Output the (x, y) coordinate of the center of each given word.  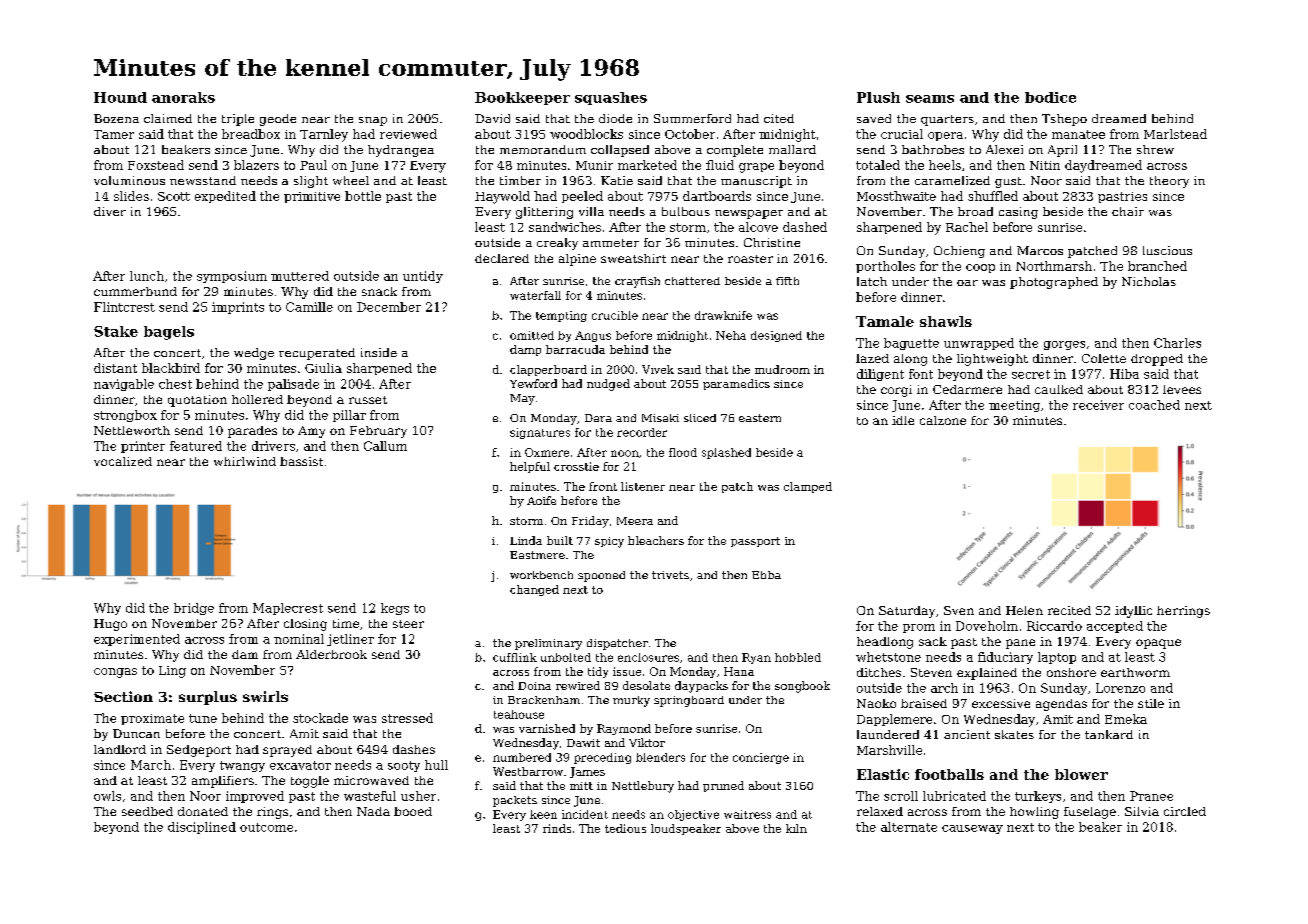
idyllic (1133, 612)
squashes (611, 98)
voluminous (129, 180)
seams (930, 99)
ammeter (611, 243)
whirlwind (245, 461)
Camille (309, 307)
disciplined (202, 828)
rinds (557, 828)
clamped (808, 487)
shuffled (993, 196)
